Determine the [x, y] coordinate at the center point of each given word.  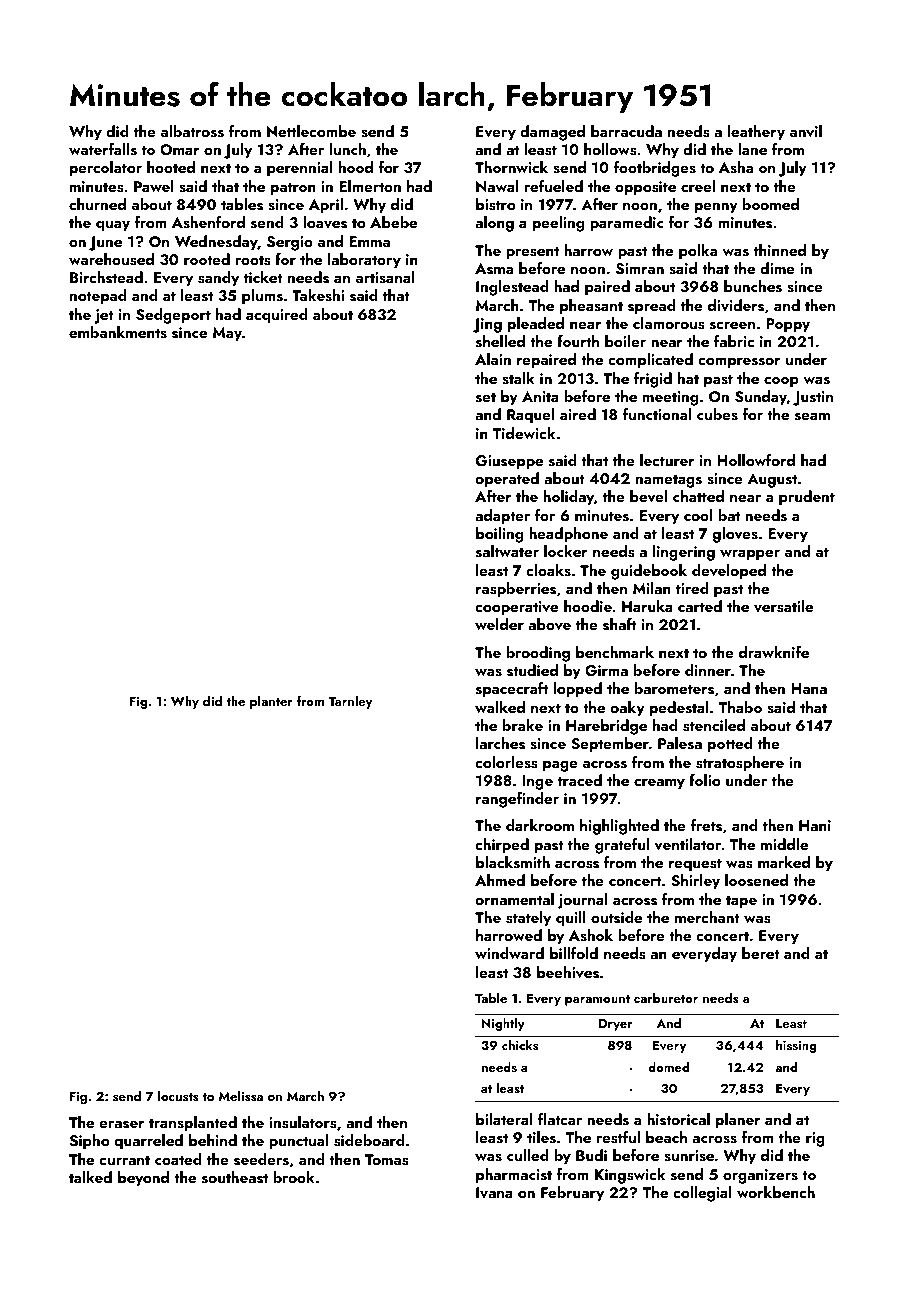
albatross [192, 131]
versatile [783, 606]
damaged [552, 133]
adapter [502, 517]
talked [90, 1177]
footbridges [655, 169]
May [227, 334]
